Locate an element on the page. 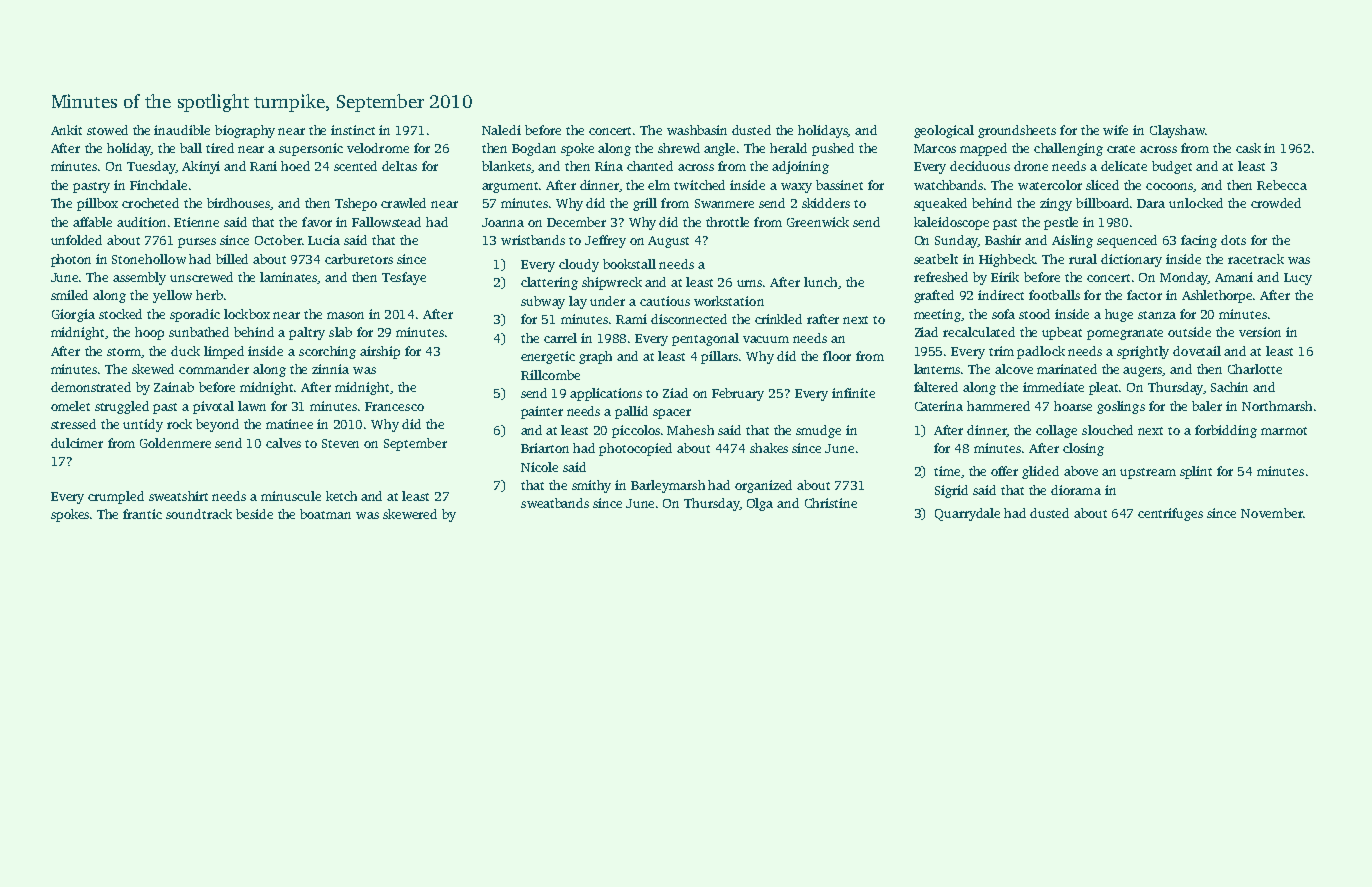  herb is located at coordinates (209, 295).
